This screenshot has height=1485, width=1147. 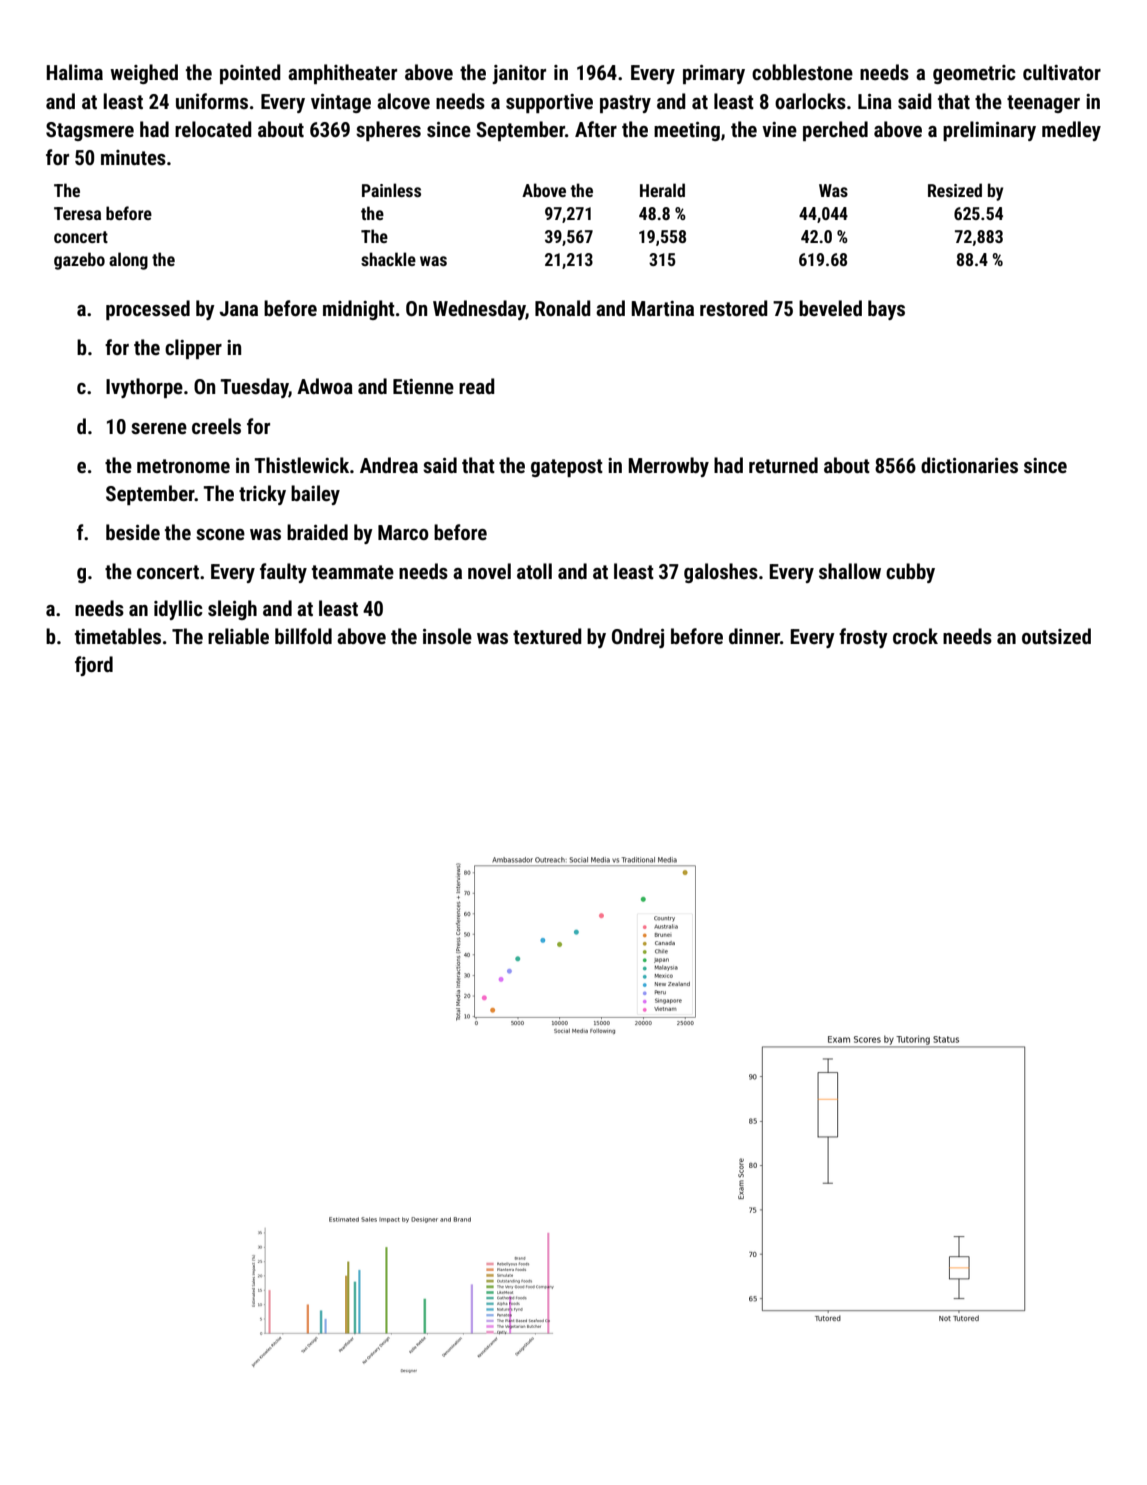 What do you see at coordinates (148, 310) in the screenshot?
I see `processed` at bounding box center [148, 310].
